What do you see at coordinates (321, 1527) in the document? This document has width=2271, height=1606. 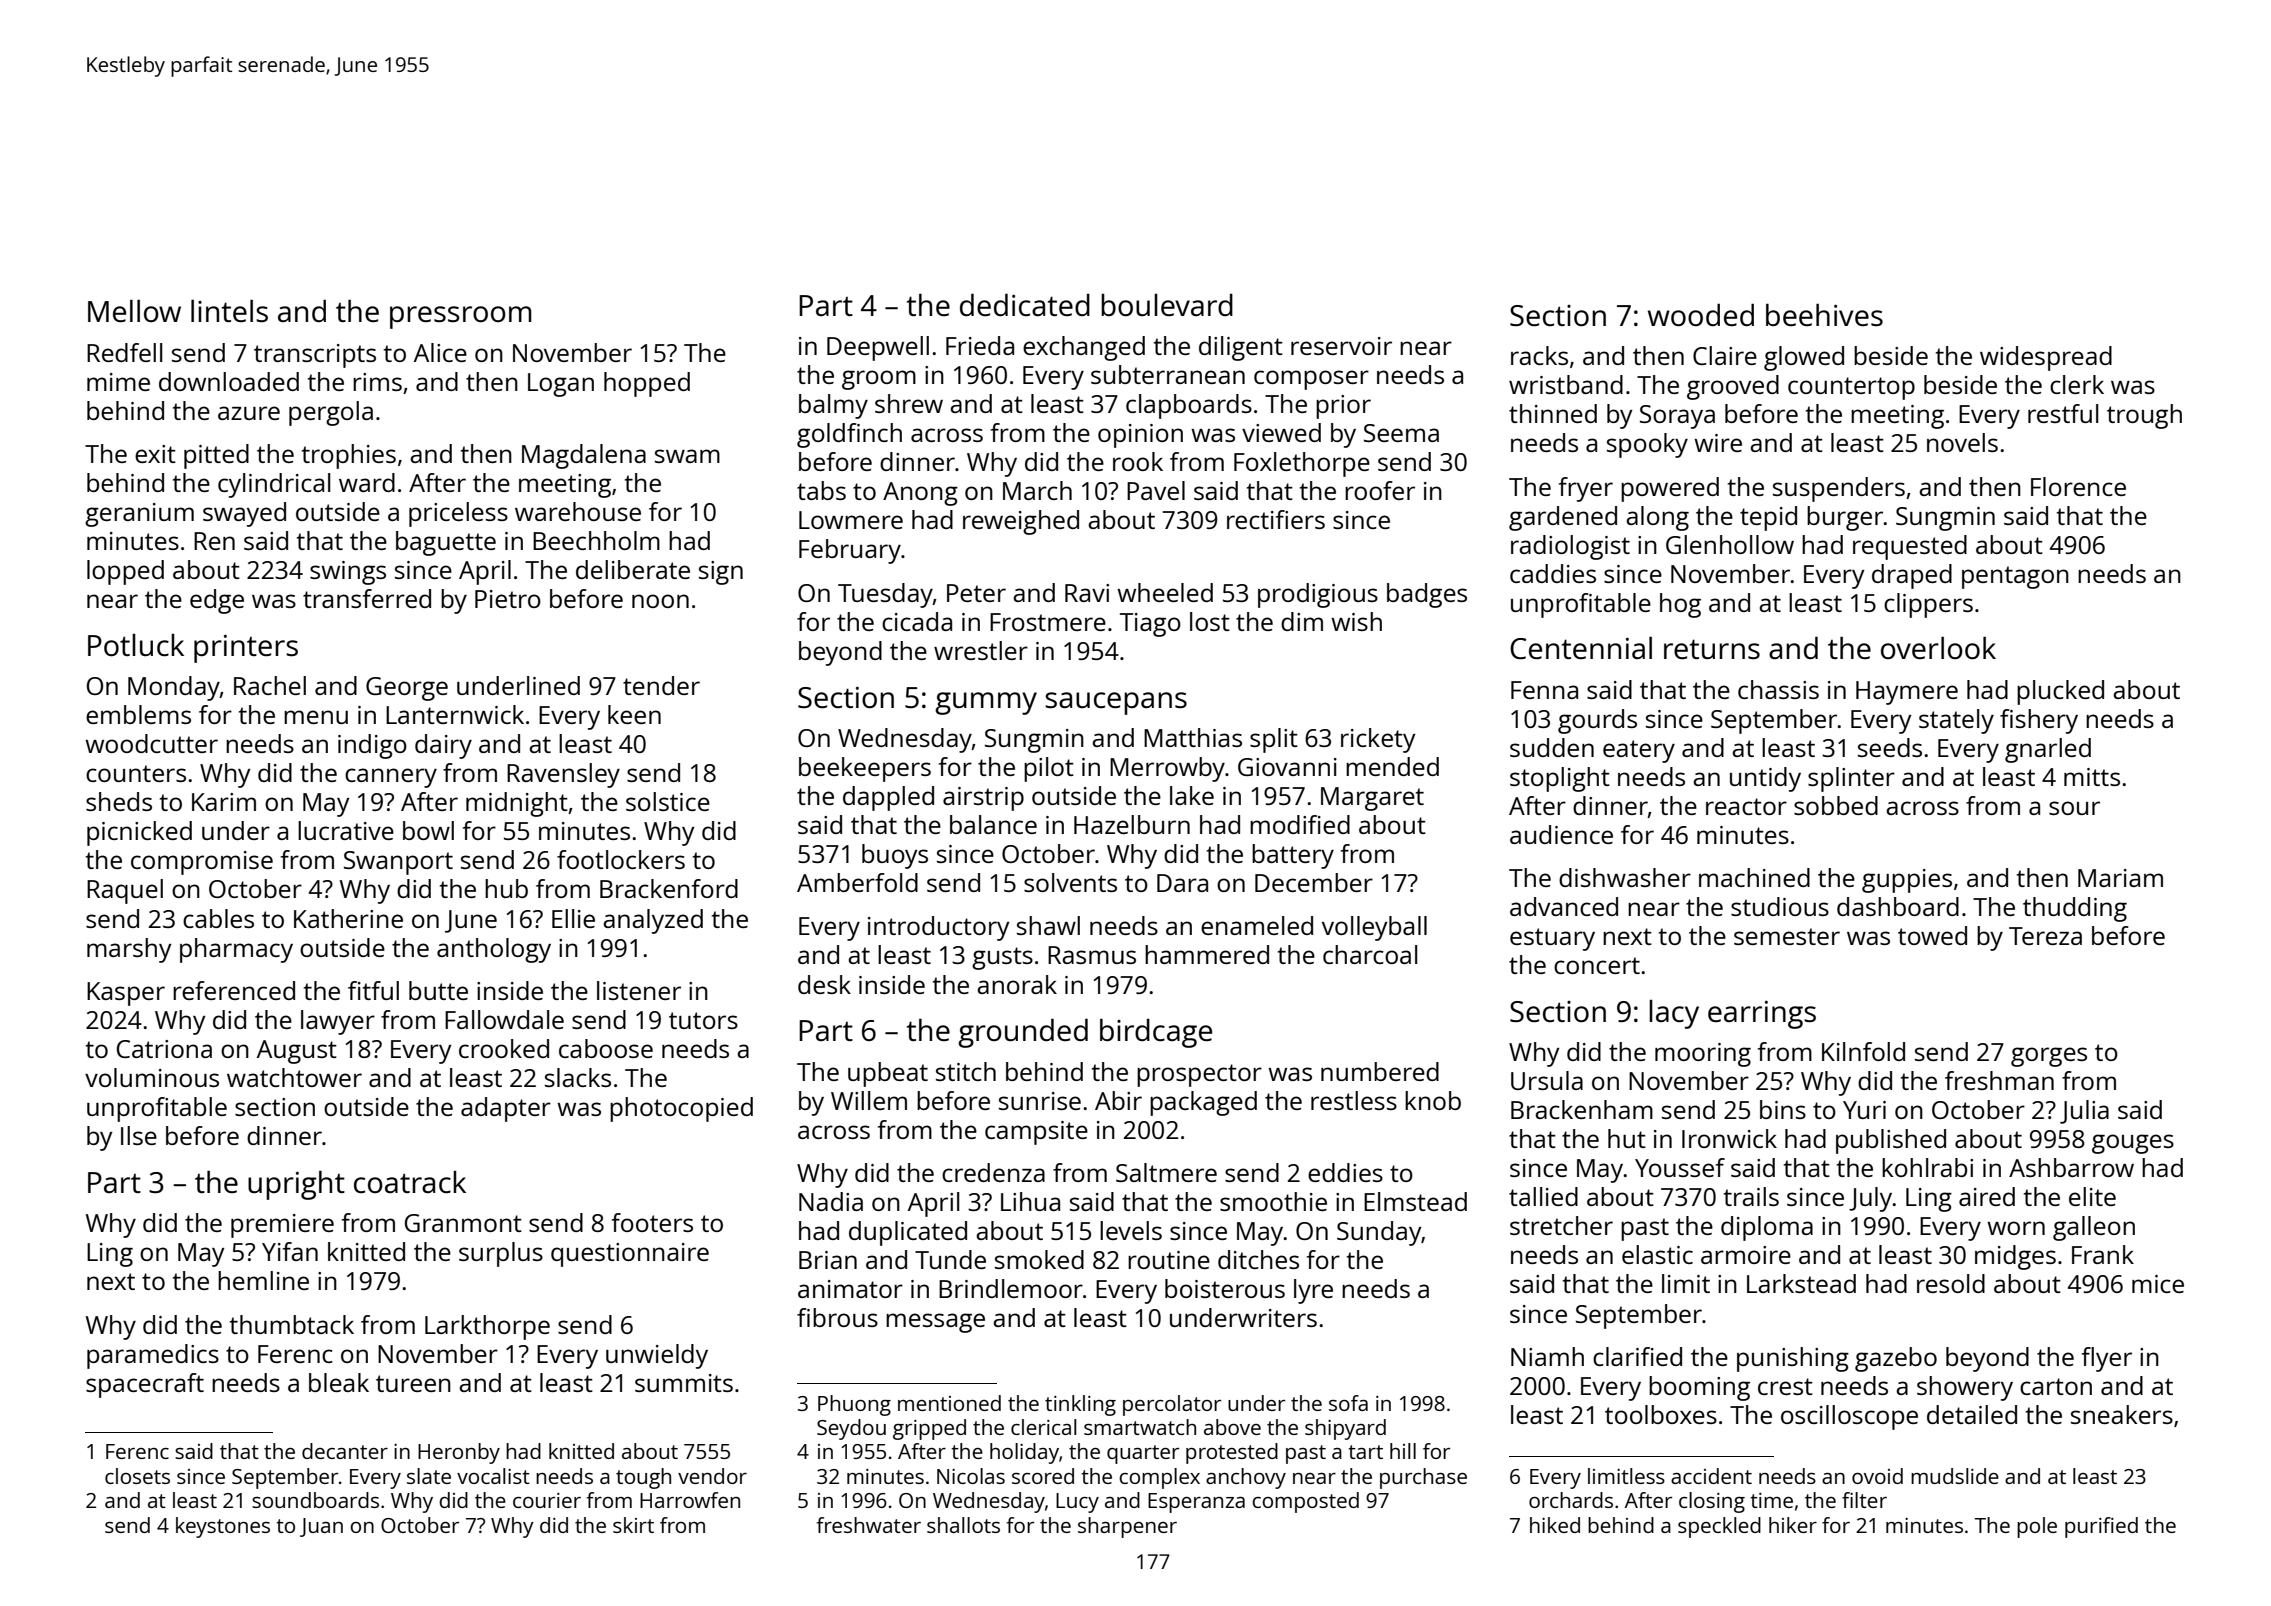 I see `Juan` at bounding box center [321, 1527].
